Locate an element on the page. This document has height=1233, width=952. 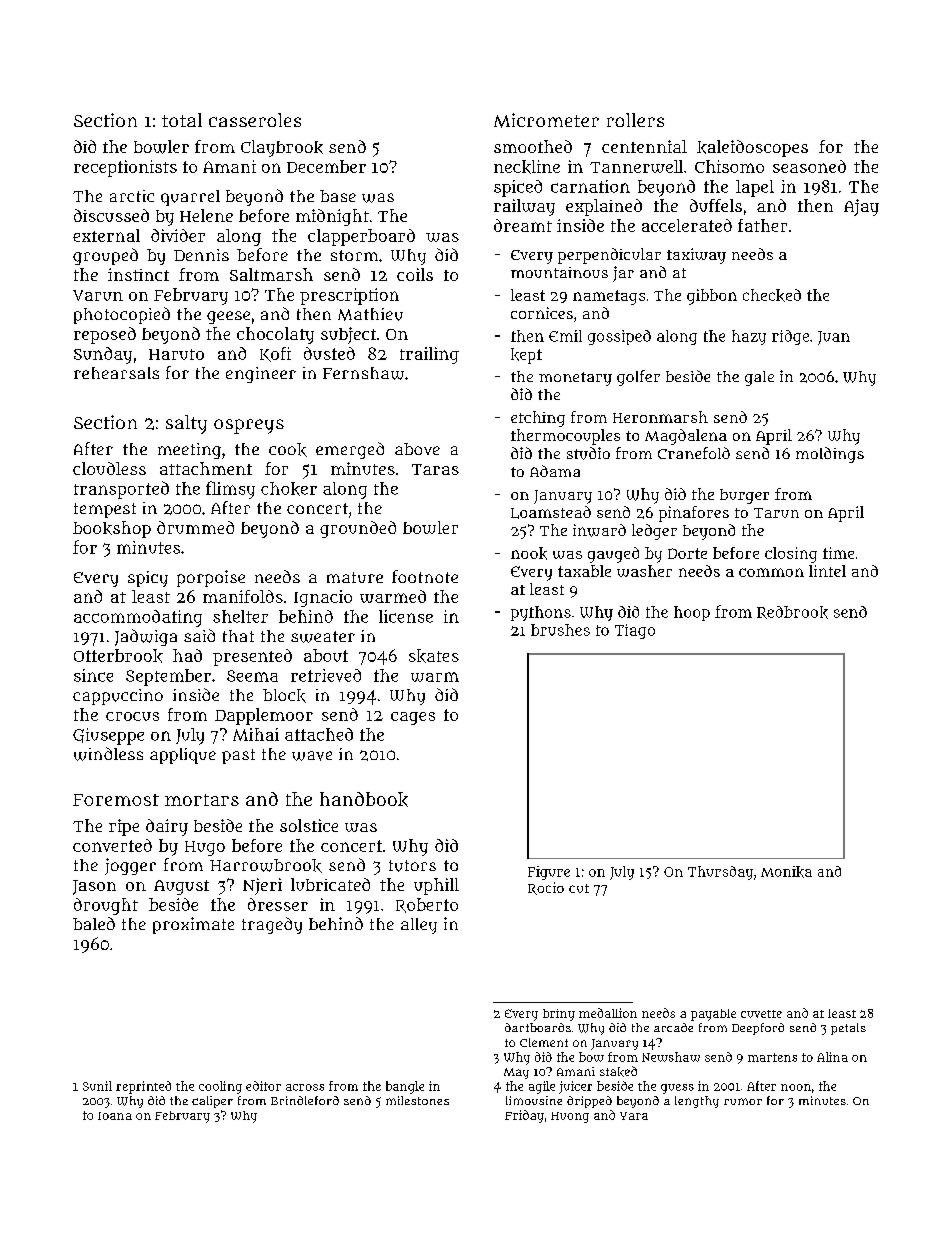
rumor is located at coordinates (743, 1101).
